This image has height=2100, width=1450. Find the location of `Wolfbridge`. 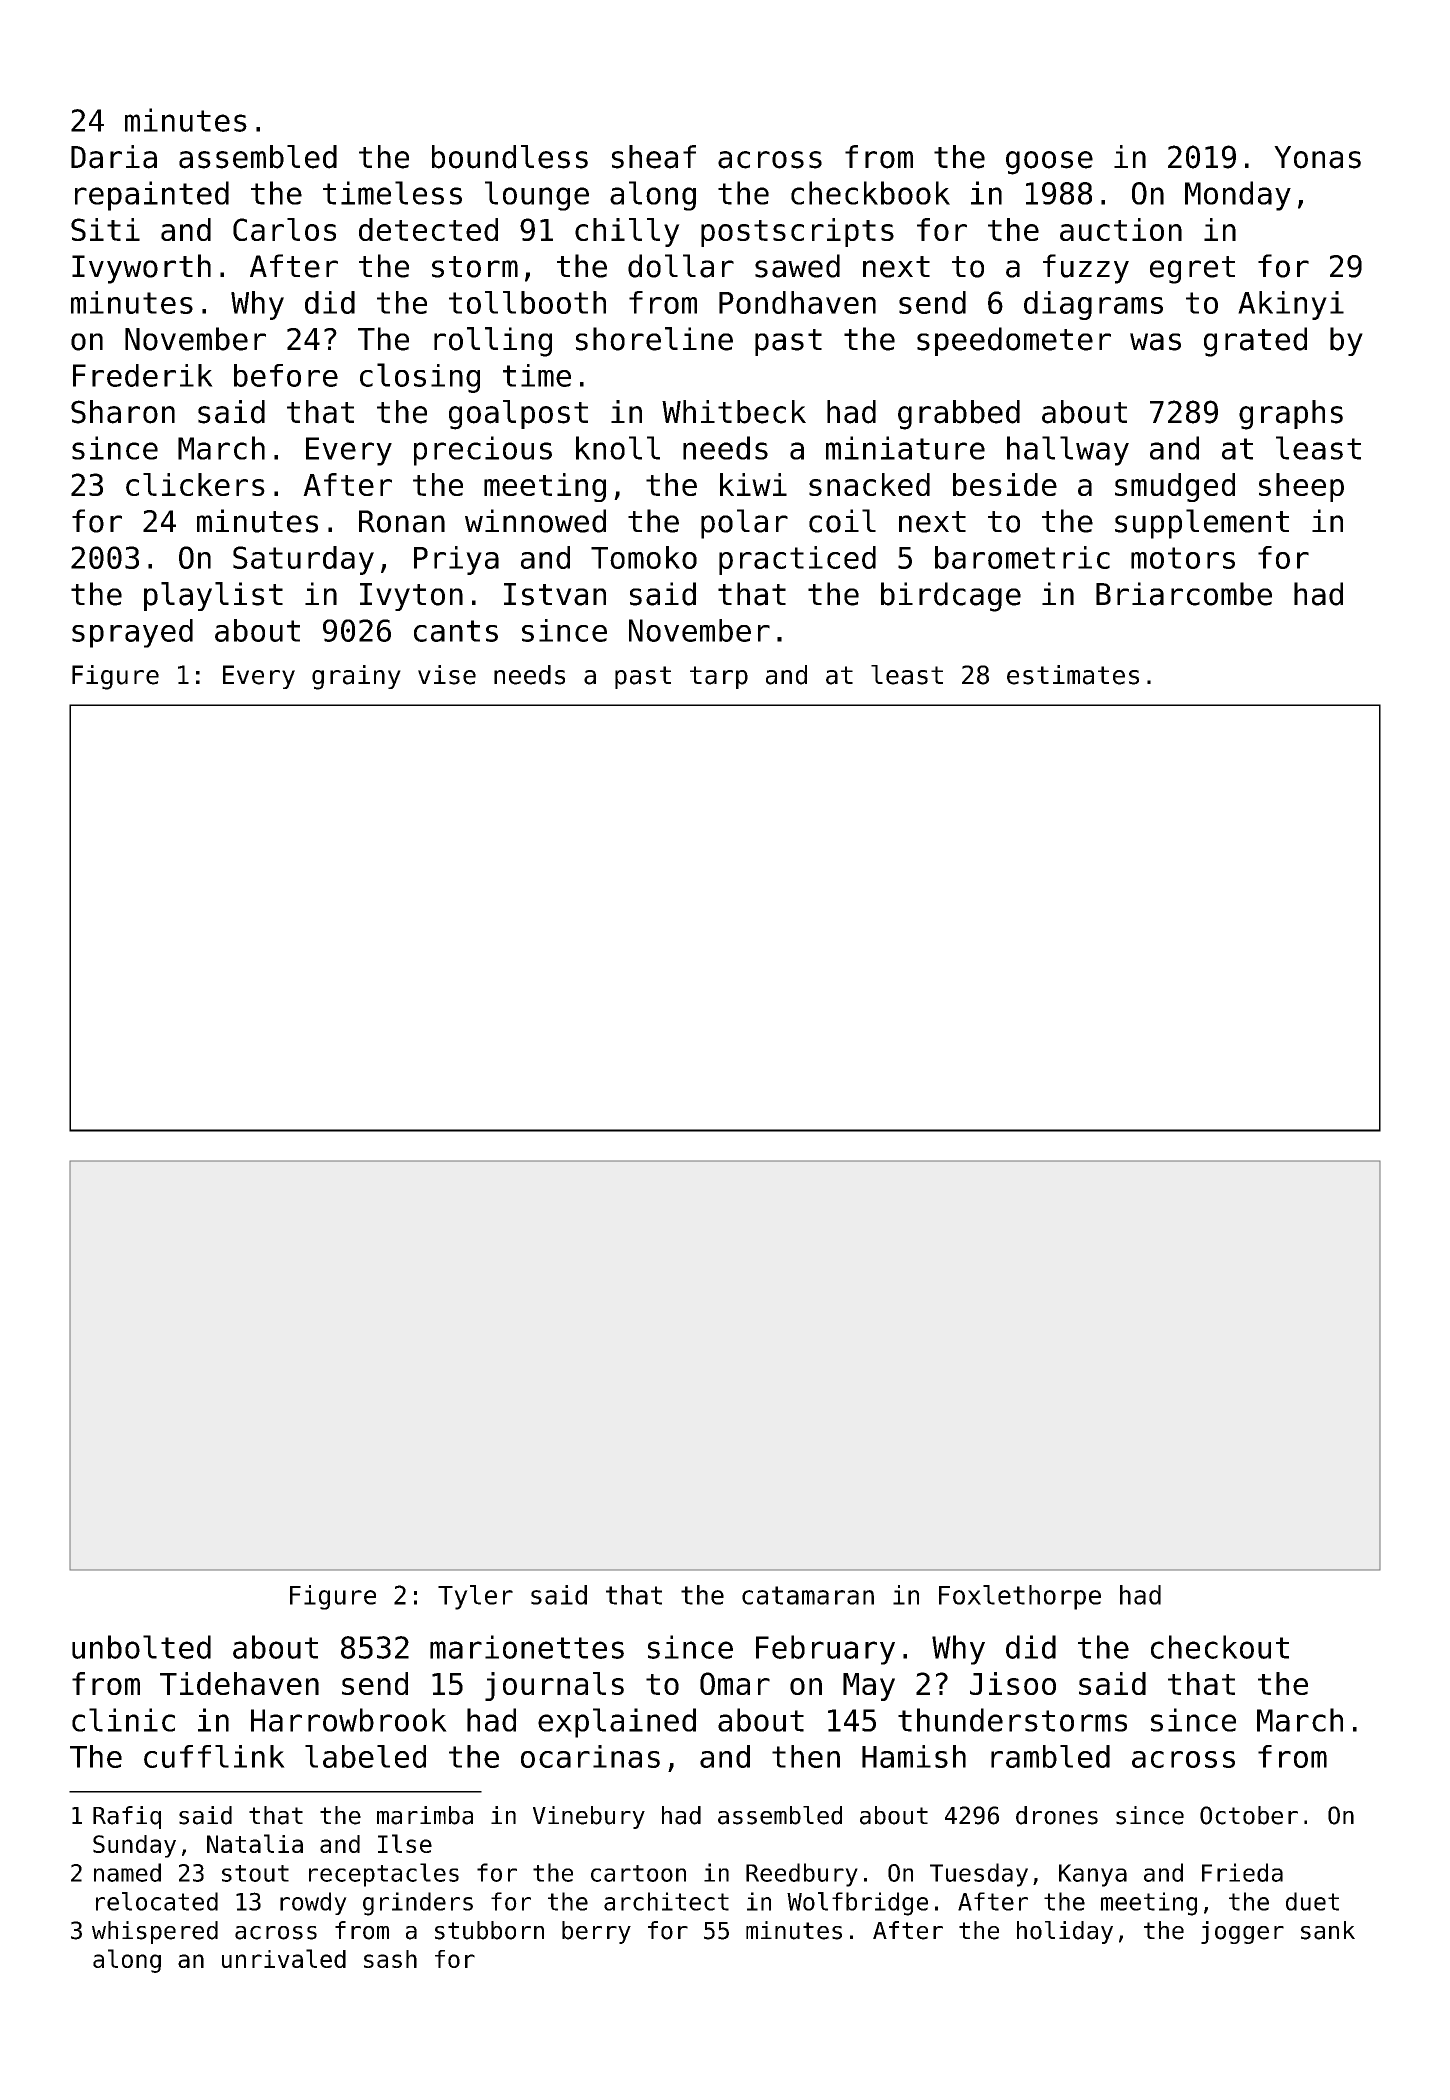

Wolfbridge is located at coordinates (857, 1904).
